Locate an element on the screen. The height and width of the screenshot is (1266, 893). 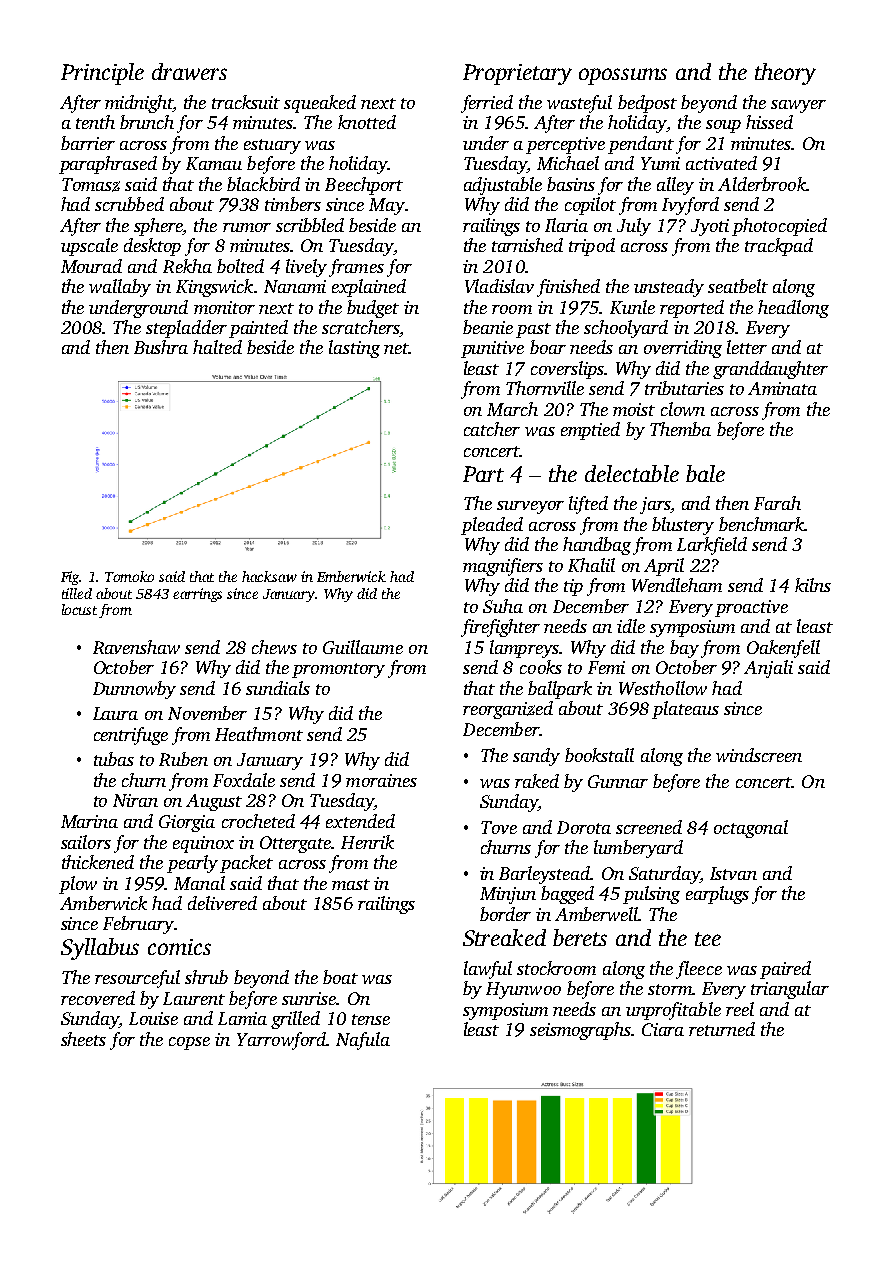
Principle is located at coordinates (102, 74).
